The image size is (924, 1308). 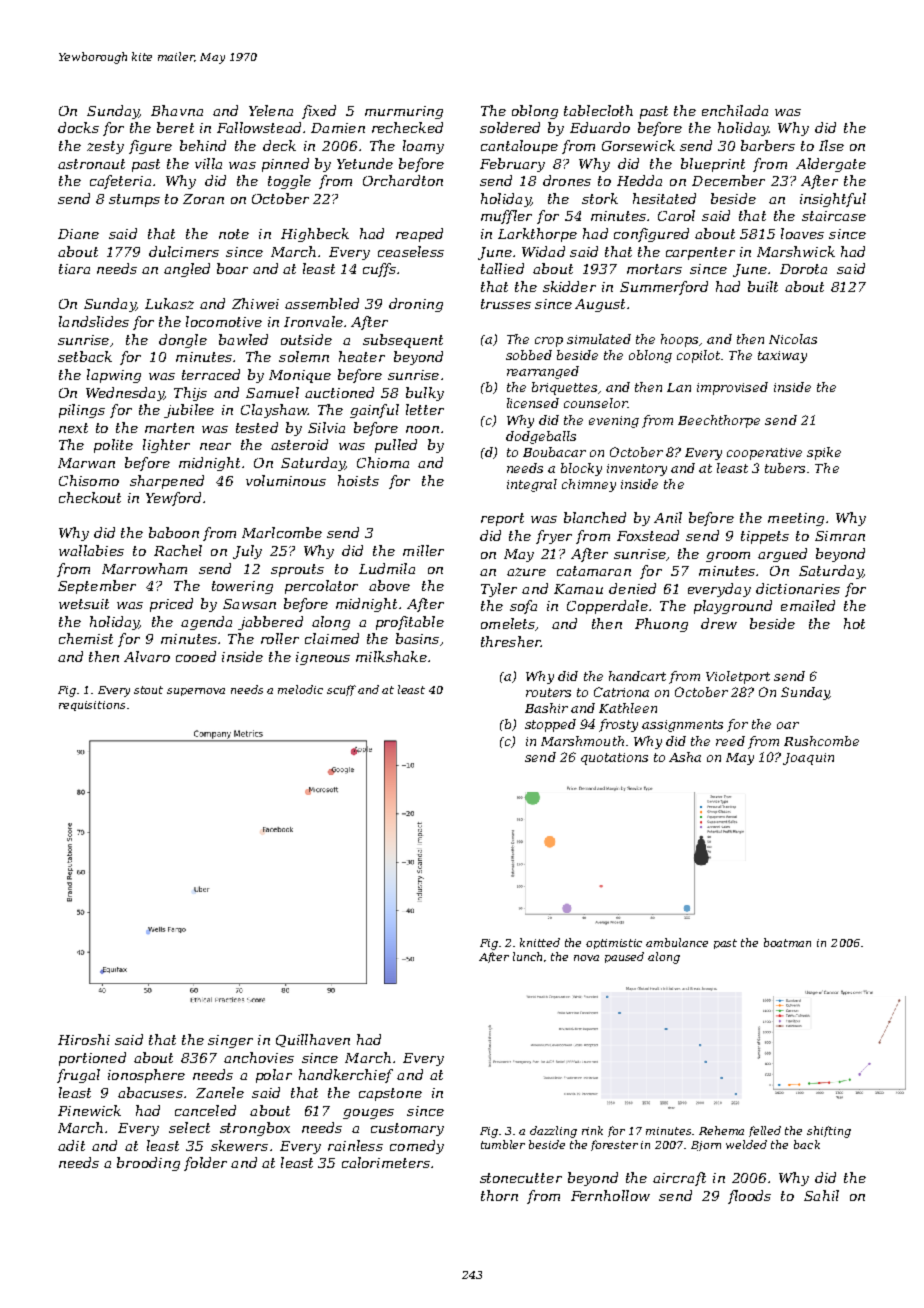 I want to click on enchilada, so click(x=735, y=110).
